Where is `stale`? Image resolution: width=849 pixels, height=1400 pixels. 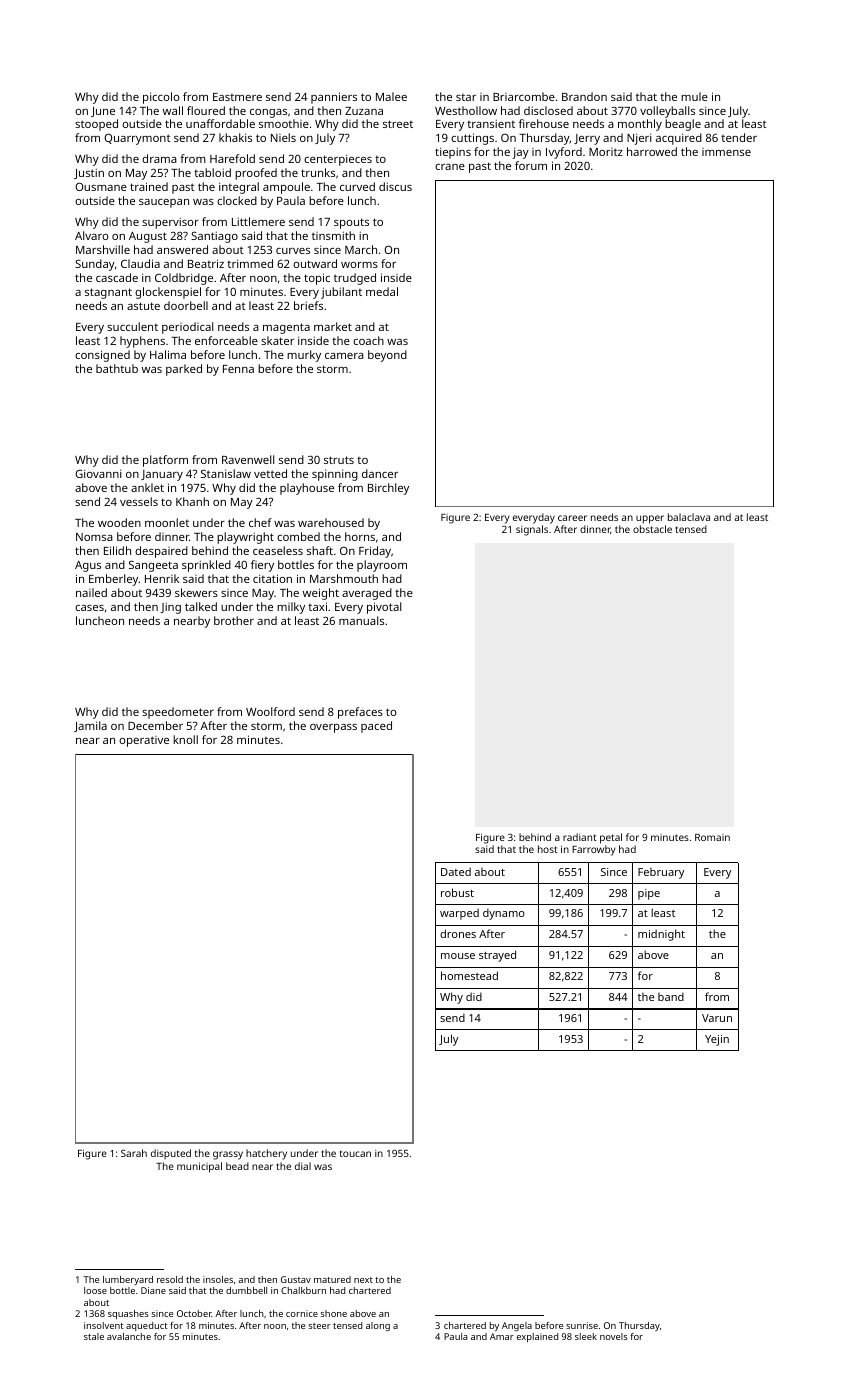
stale is located at coordinates (94, 1336).
